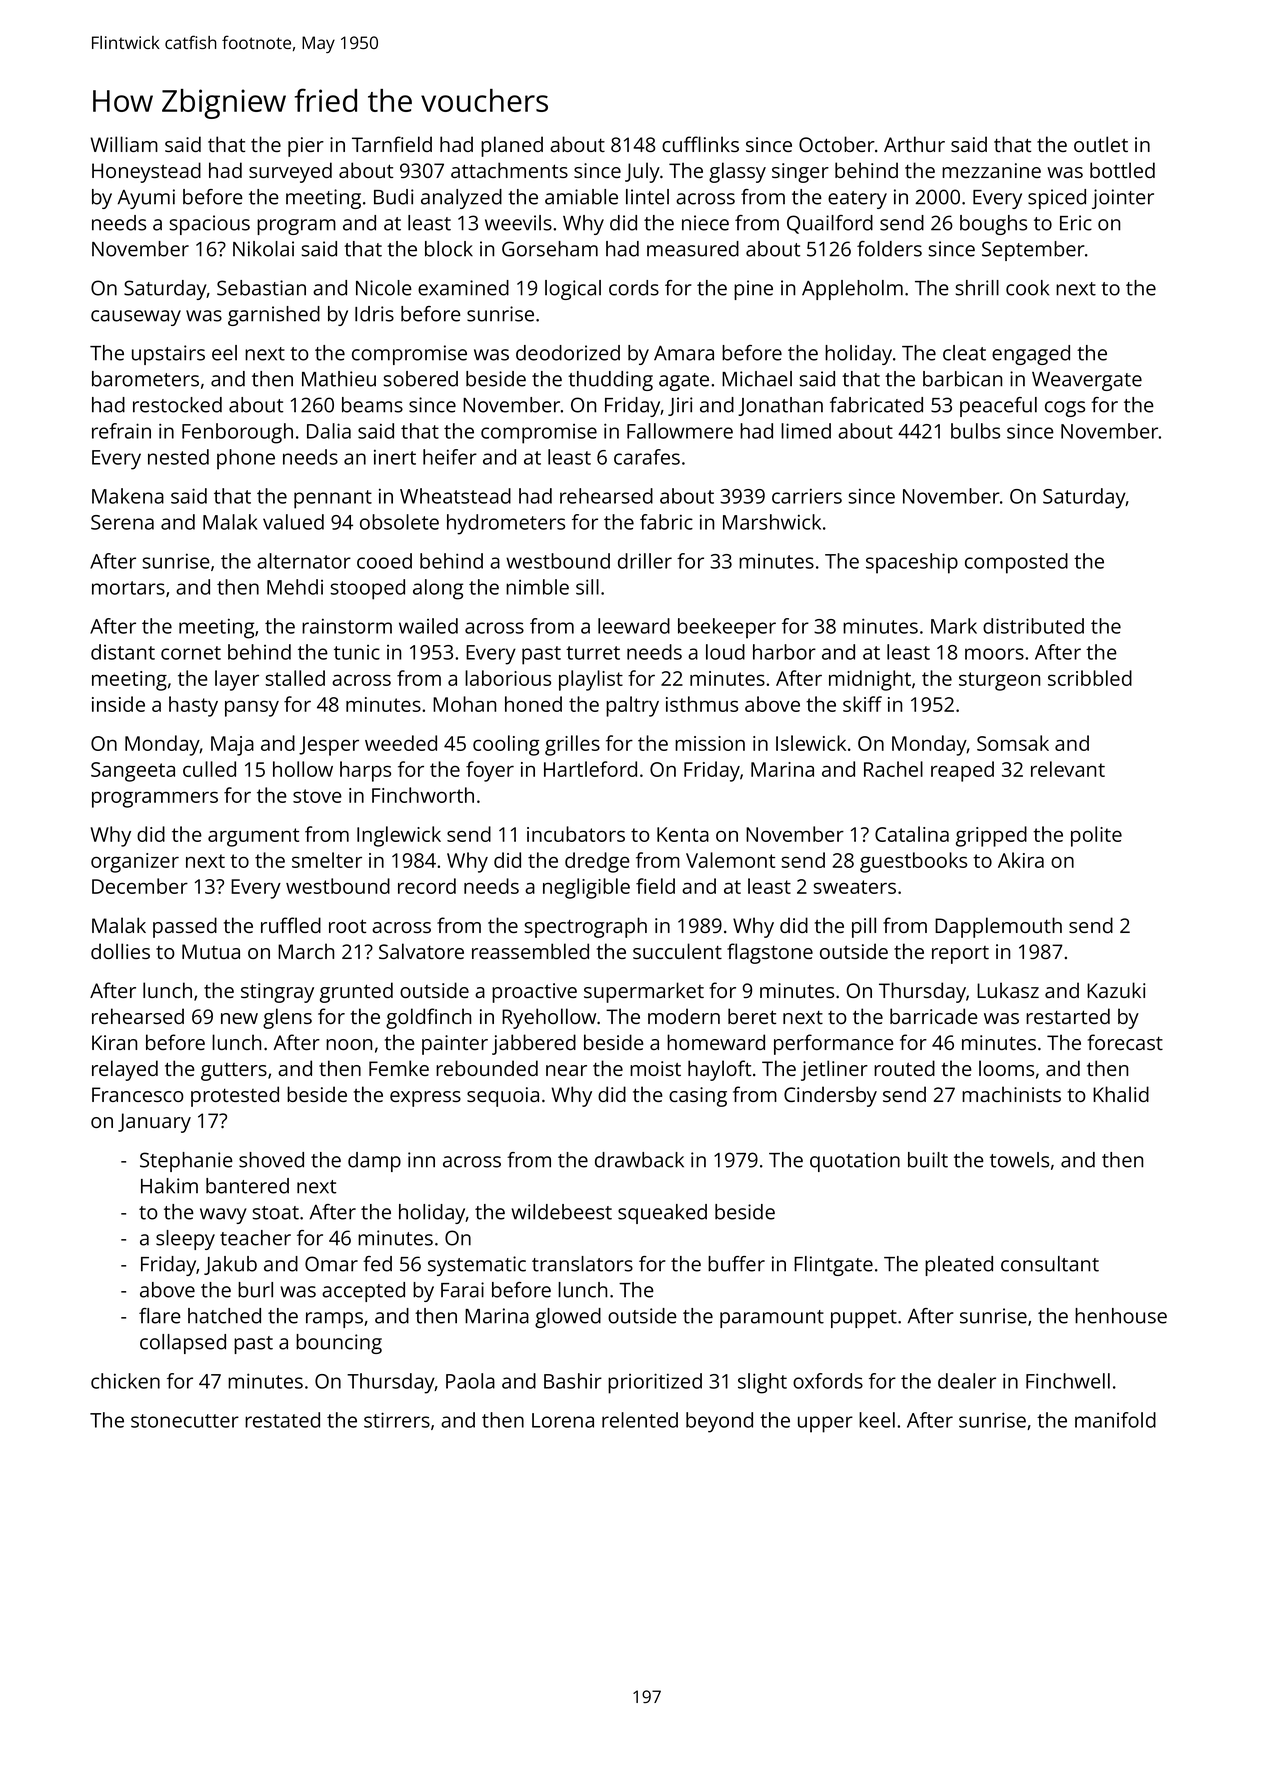 This page has width=1264, height=1788. Describe the element at coordinates (964, 353) in the page. I see `cleat` at that location.
